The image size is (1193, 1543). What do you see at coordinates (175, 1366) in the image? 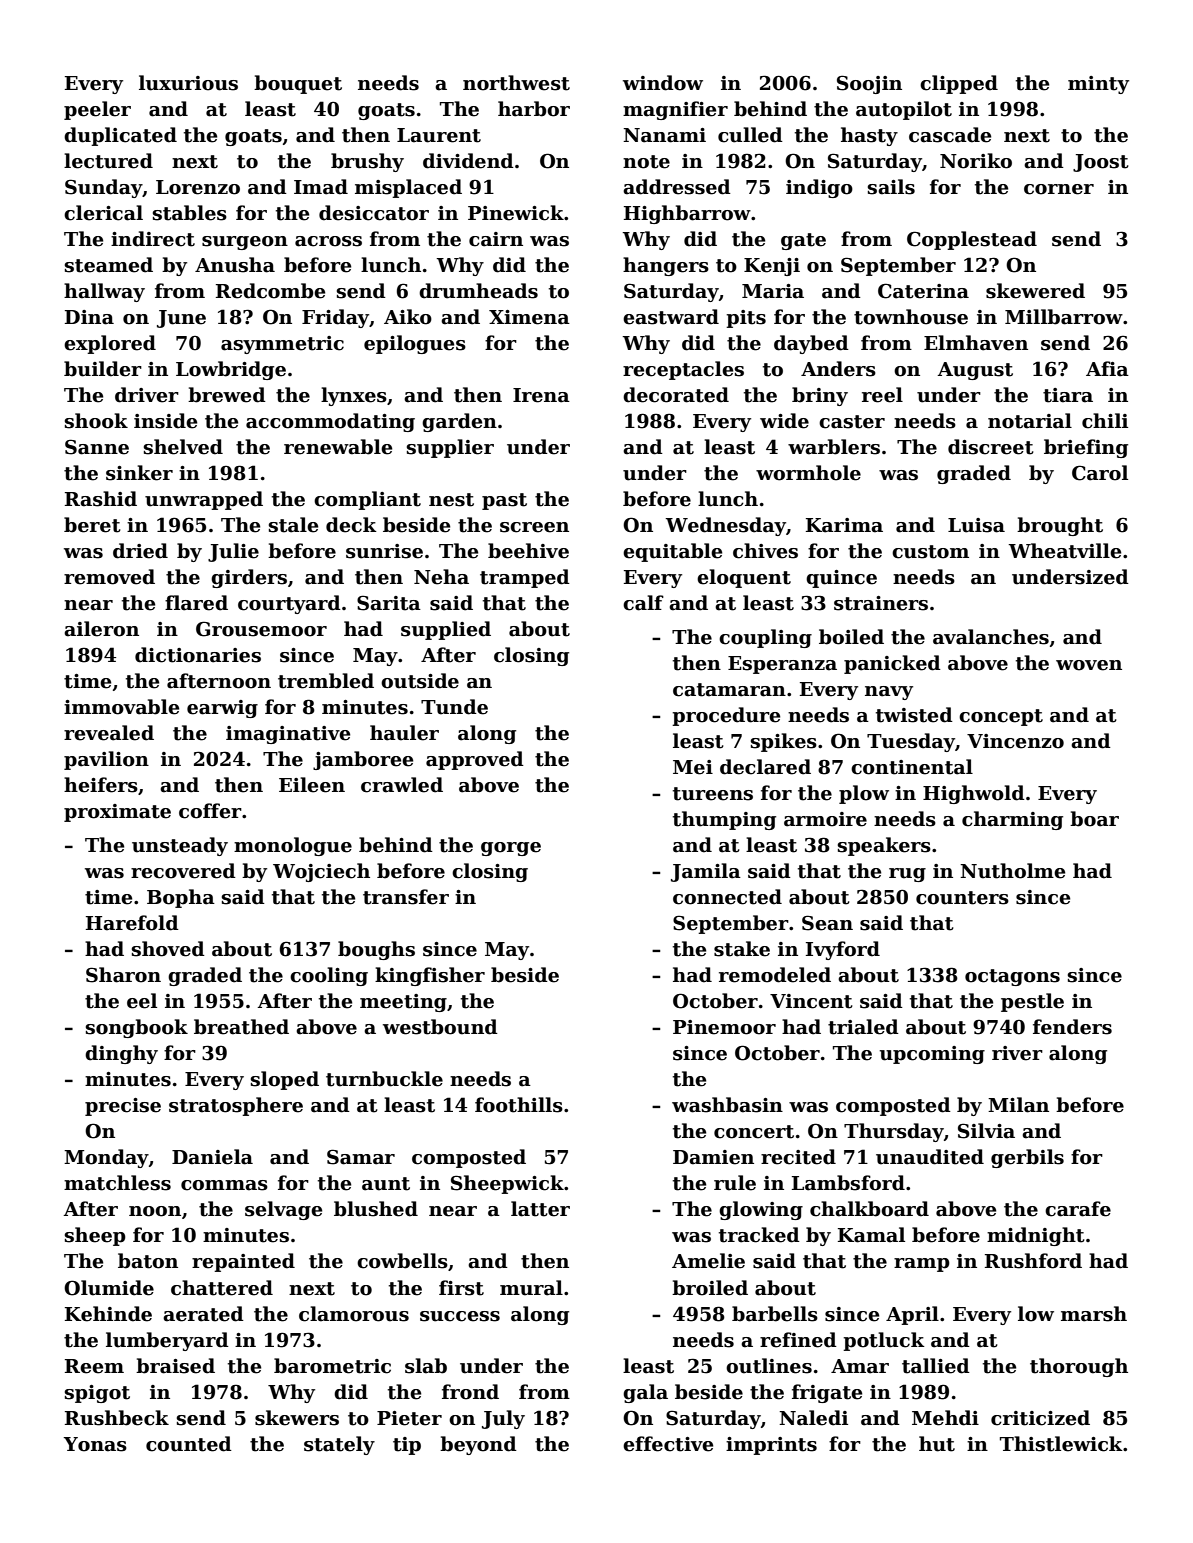
I see `braised` at bounding box center [175, 1366].
